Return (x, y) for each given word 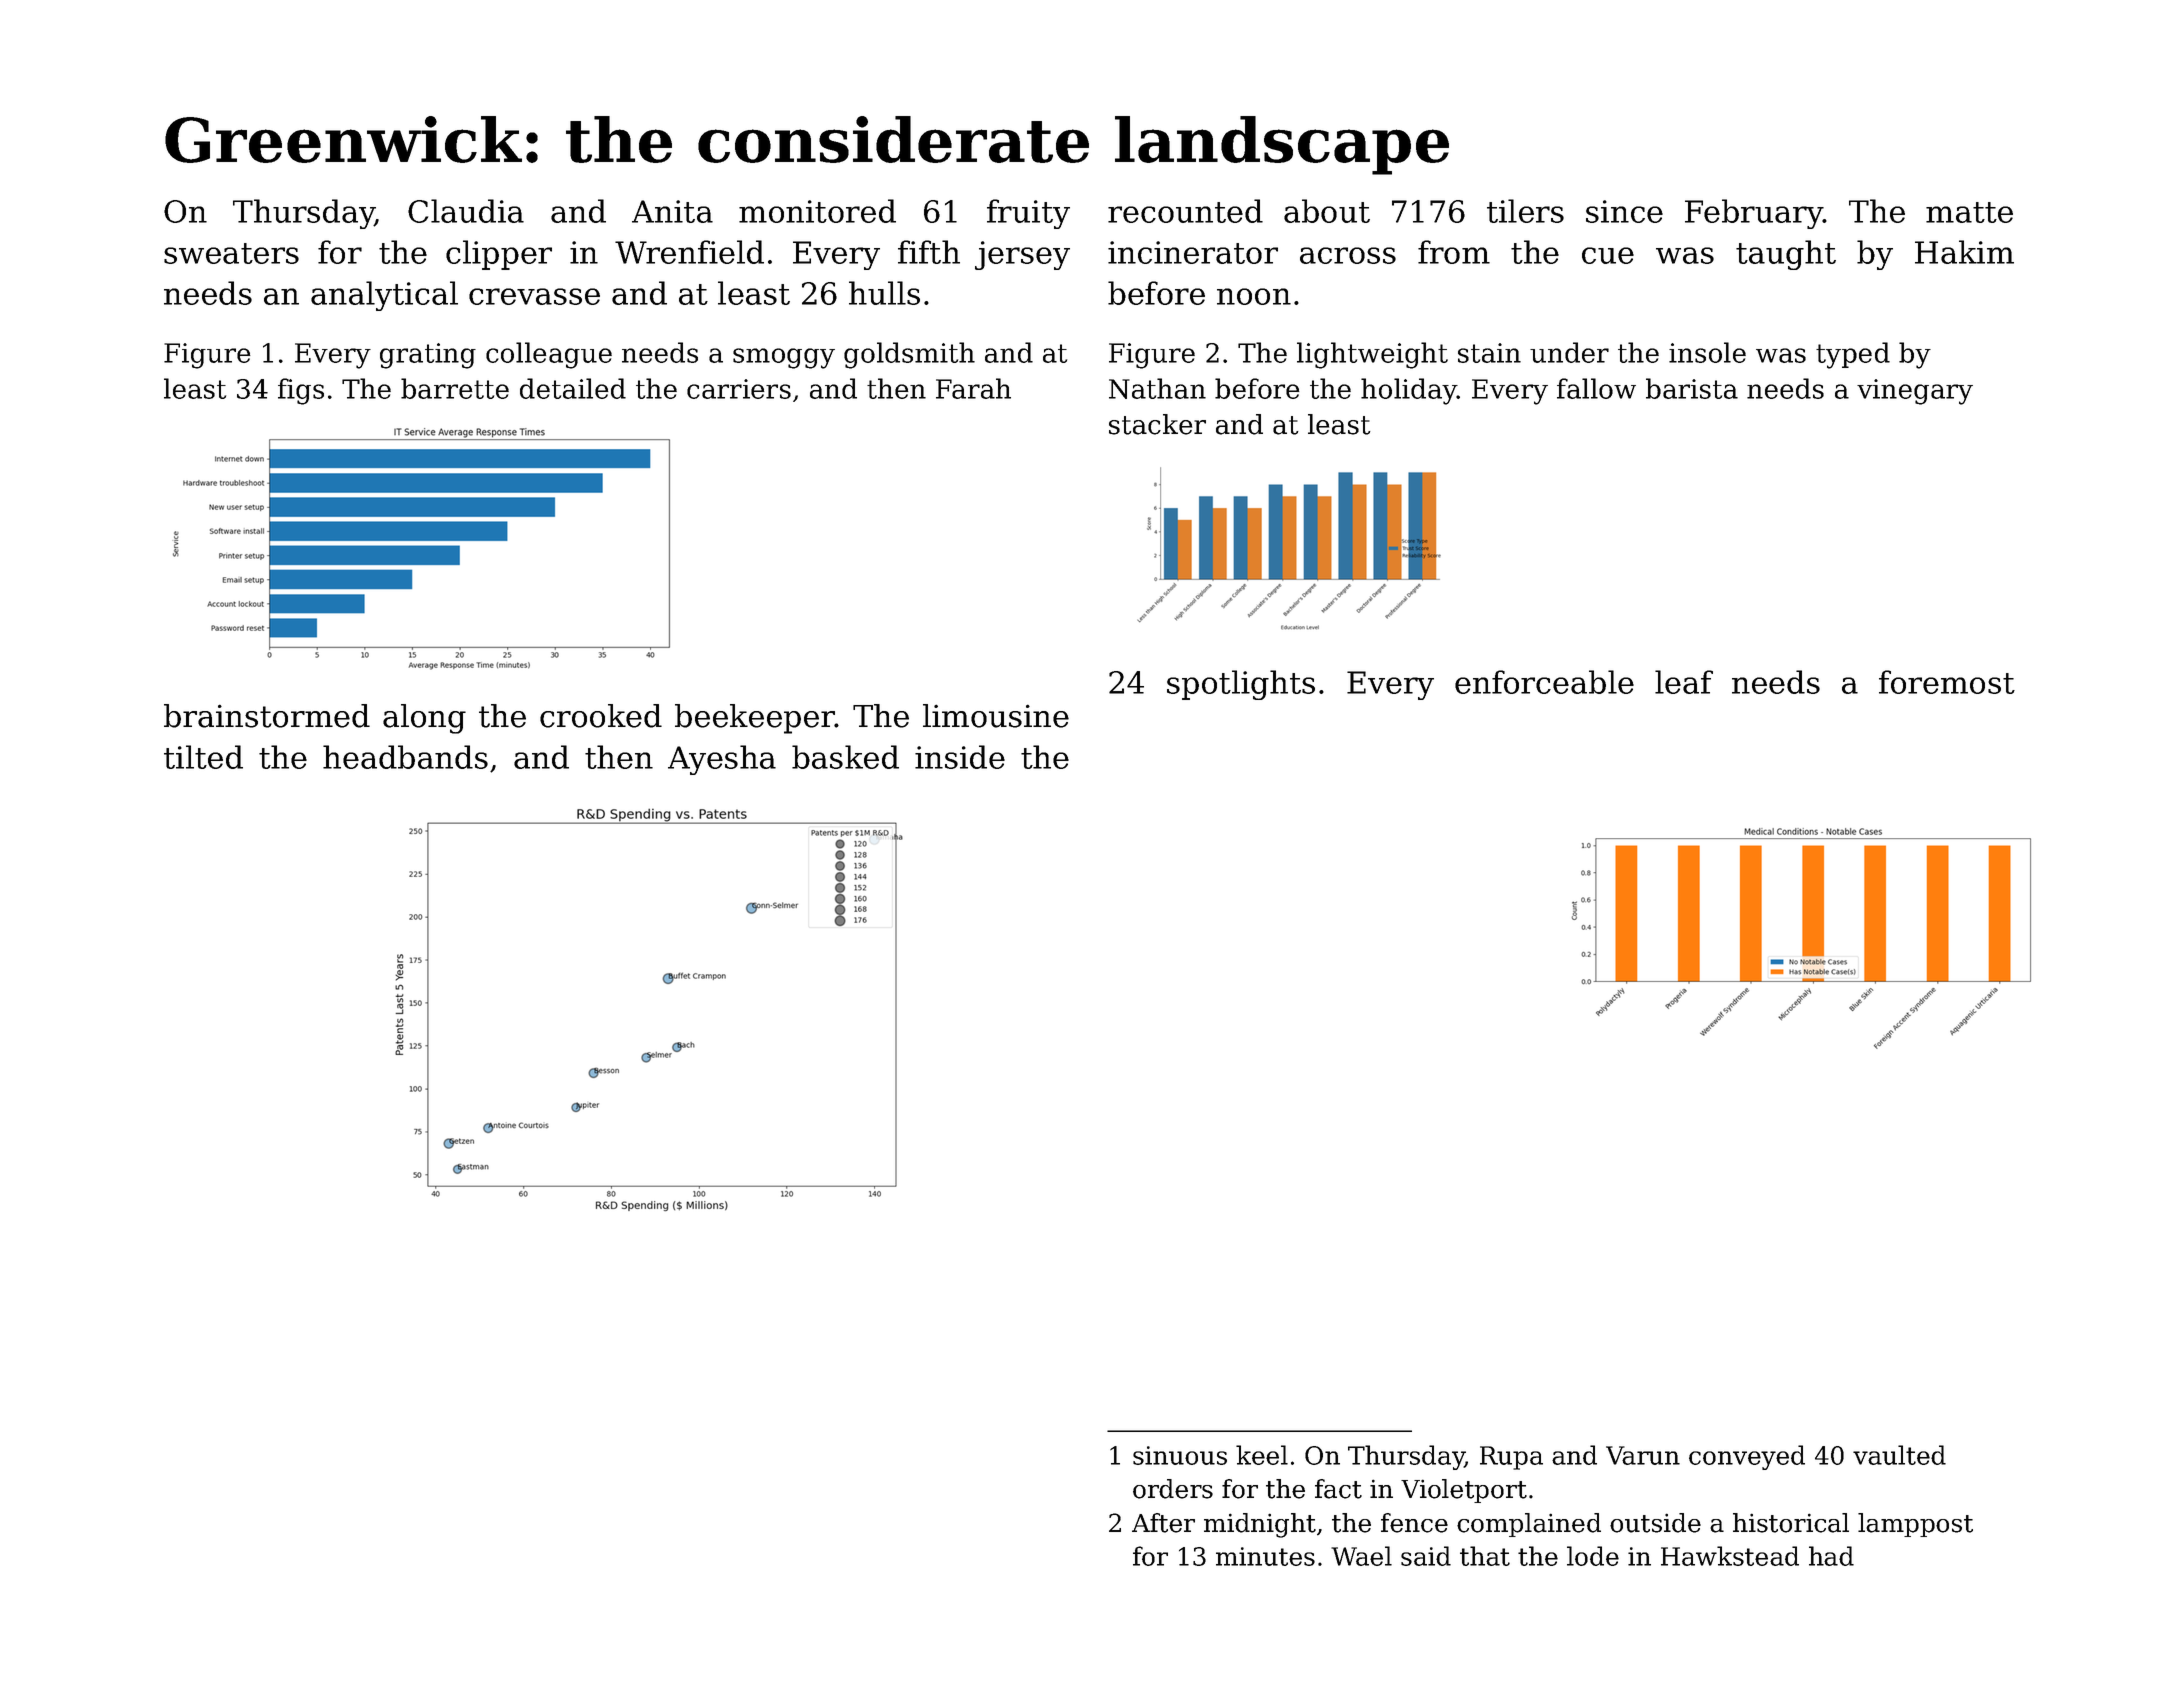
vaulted (1899, 1455)
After (1163, 1523)
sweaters (231, 253)
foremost (1947, 682)
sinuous (1180, 1455)
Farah (973, 388)
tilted (203, 757)
